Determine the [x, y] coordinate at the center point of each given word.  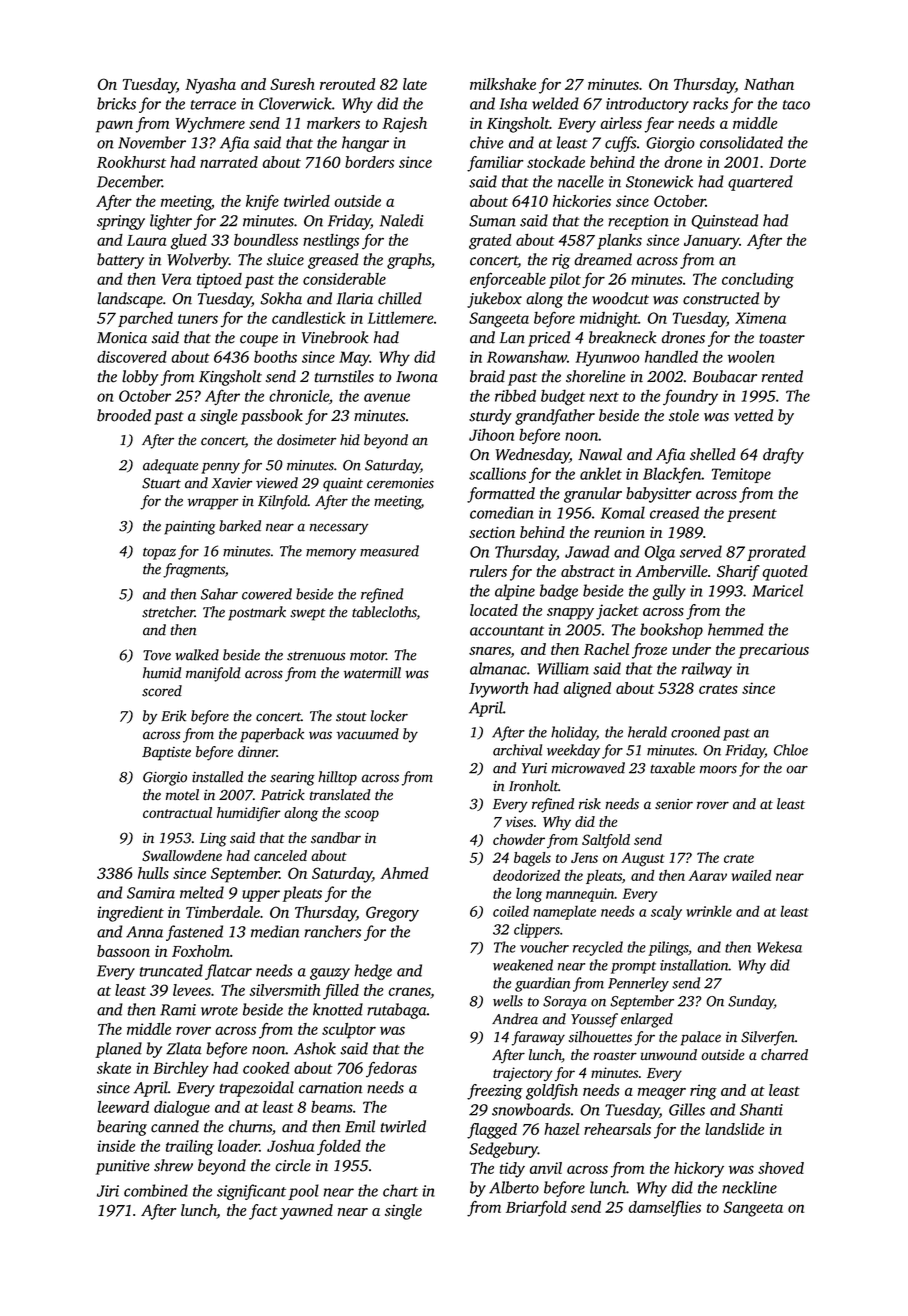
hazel [561, 1129]
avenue [387, 397]
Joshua [290, 1145]
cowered [267, 594]
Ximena [760, 318]
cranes [410, 991]
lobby [140, 378]
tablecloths [384, 613]
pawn [114, 127]
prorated [776, 553]
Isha [513, 103]
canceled [280, 855]
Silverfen [768, 1038]
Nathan [769, 84]
